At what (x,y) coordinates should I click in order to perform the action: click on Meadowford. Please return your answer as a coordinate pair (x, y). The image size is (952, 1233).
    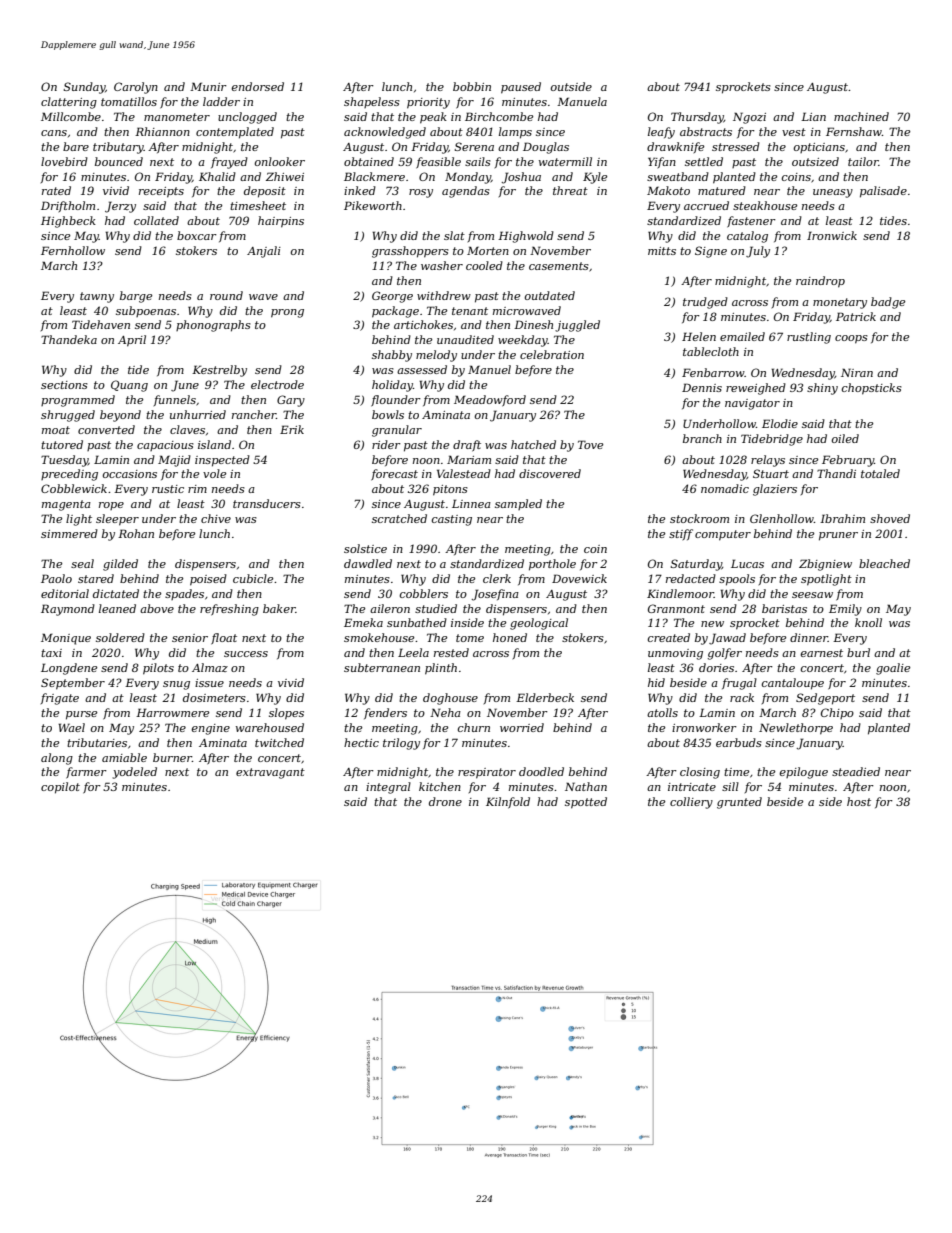
    Looking at the image, I should click on (490, 401).
